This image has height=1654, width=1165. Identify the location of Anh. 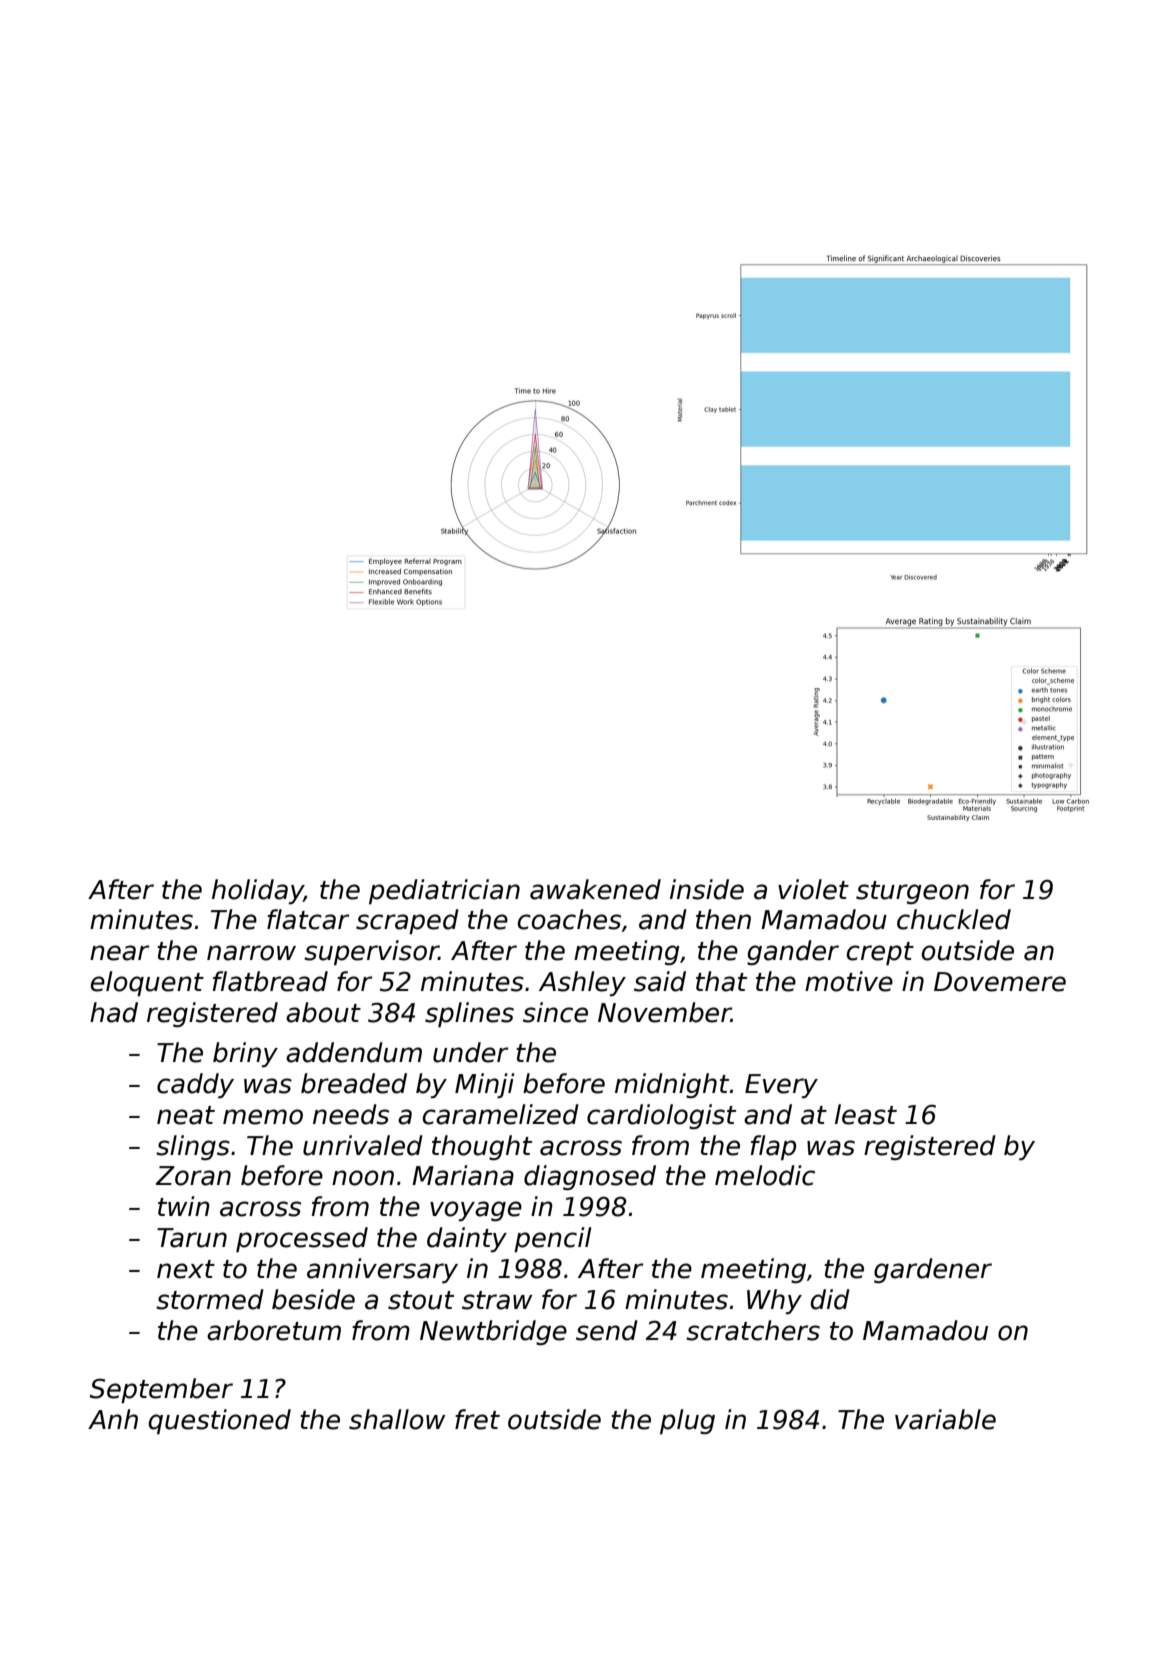
(113, 1419).
